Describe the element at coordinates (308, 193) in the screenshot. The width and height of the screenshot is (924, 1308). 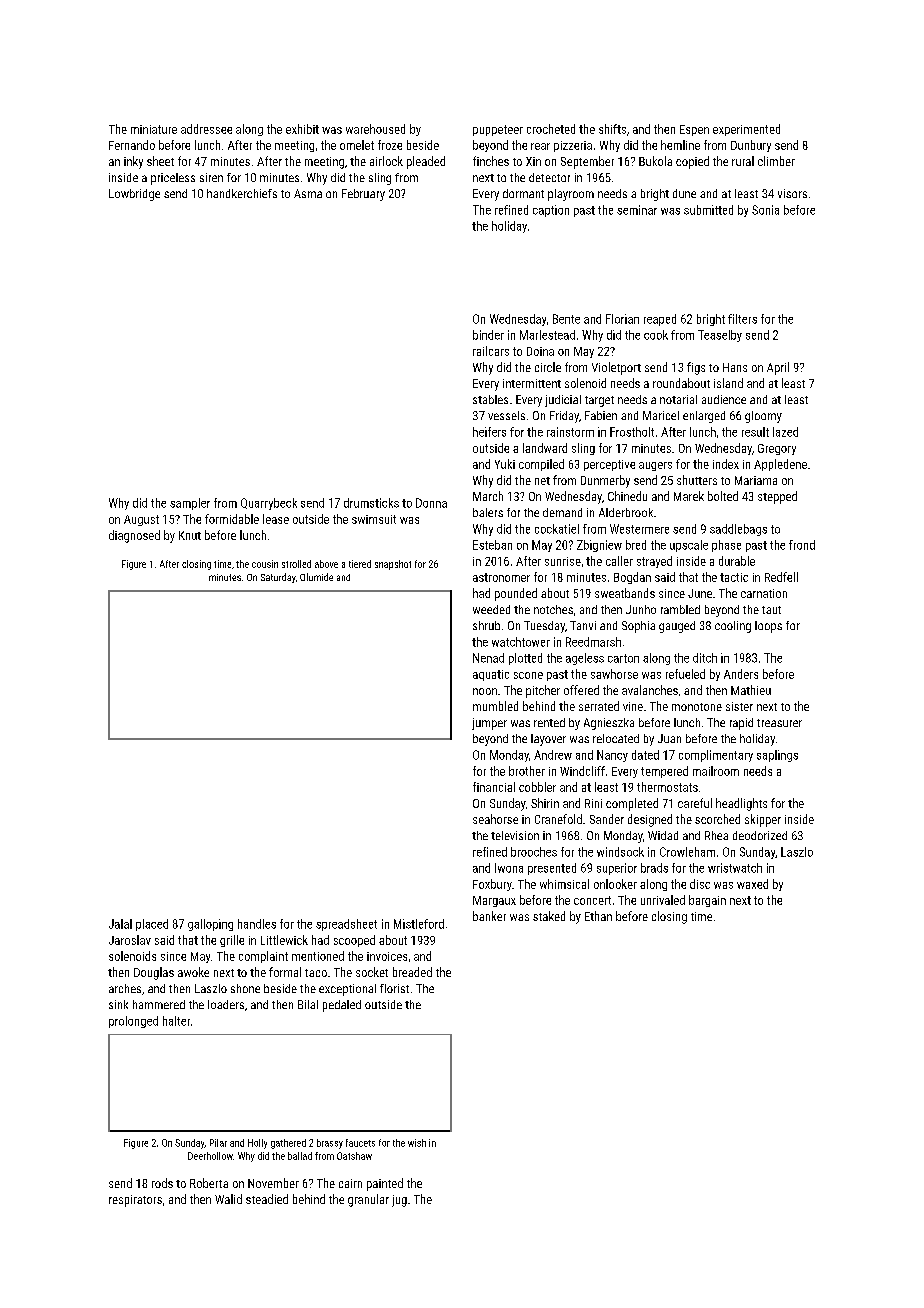
I see `Asma` at that location.
